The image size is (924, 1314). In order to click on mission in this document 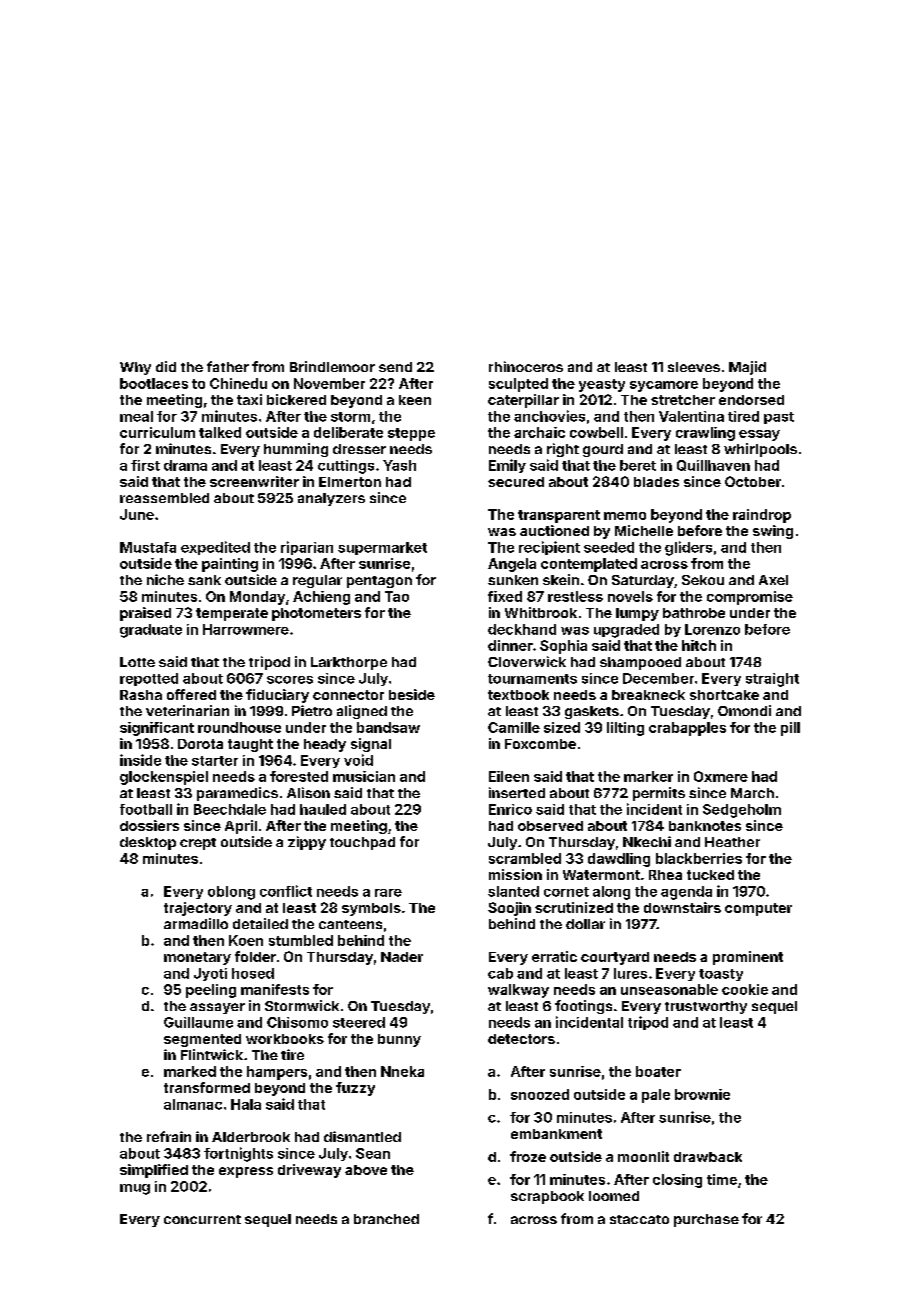, I will do `click(515, 874)`.
